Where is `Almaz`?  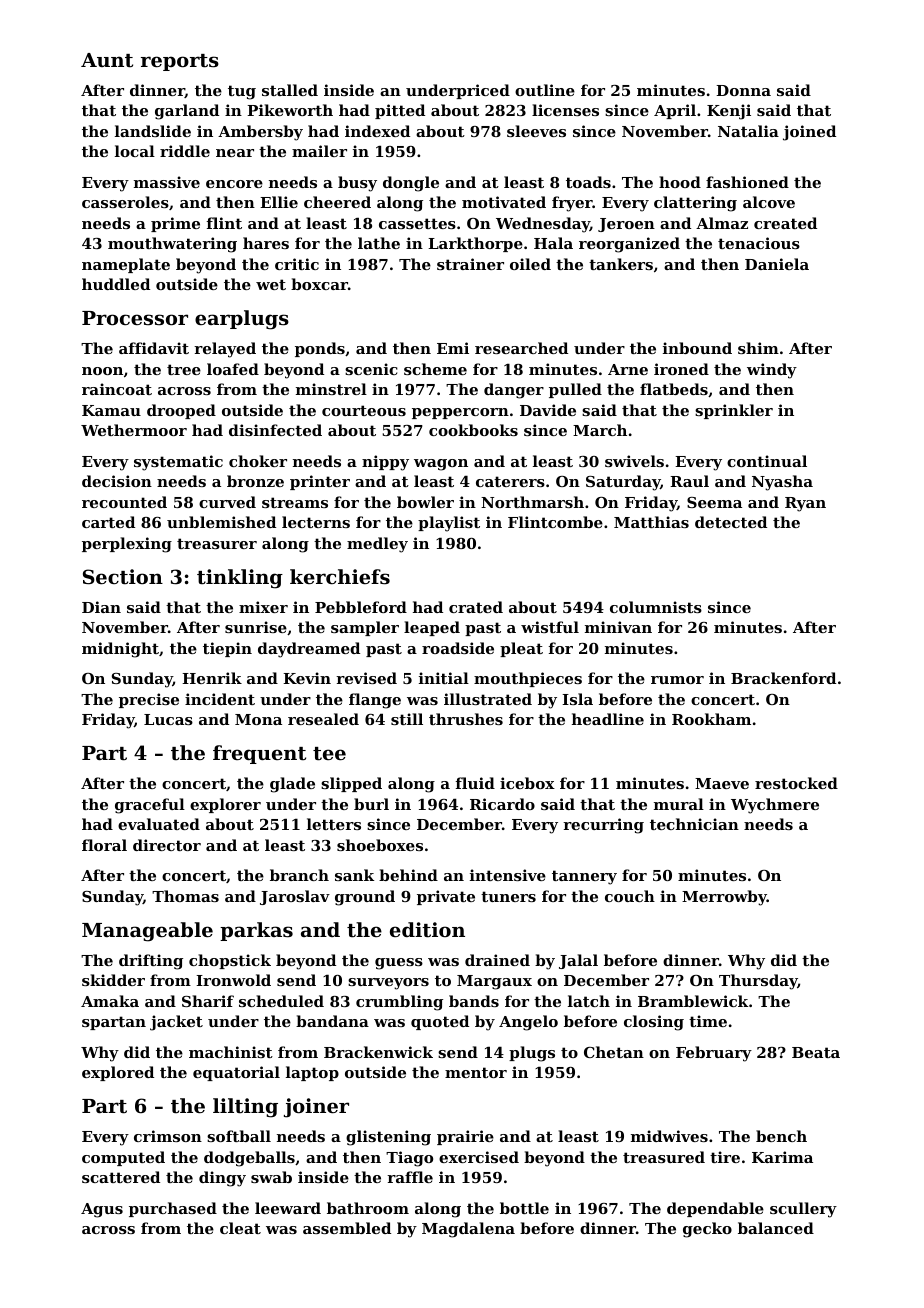 Almaz is located at coordinates (722, 223).
